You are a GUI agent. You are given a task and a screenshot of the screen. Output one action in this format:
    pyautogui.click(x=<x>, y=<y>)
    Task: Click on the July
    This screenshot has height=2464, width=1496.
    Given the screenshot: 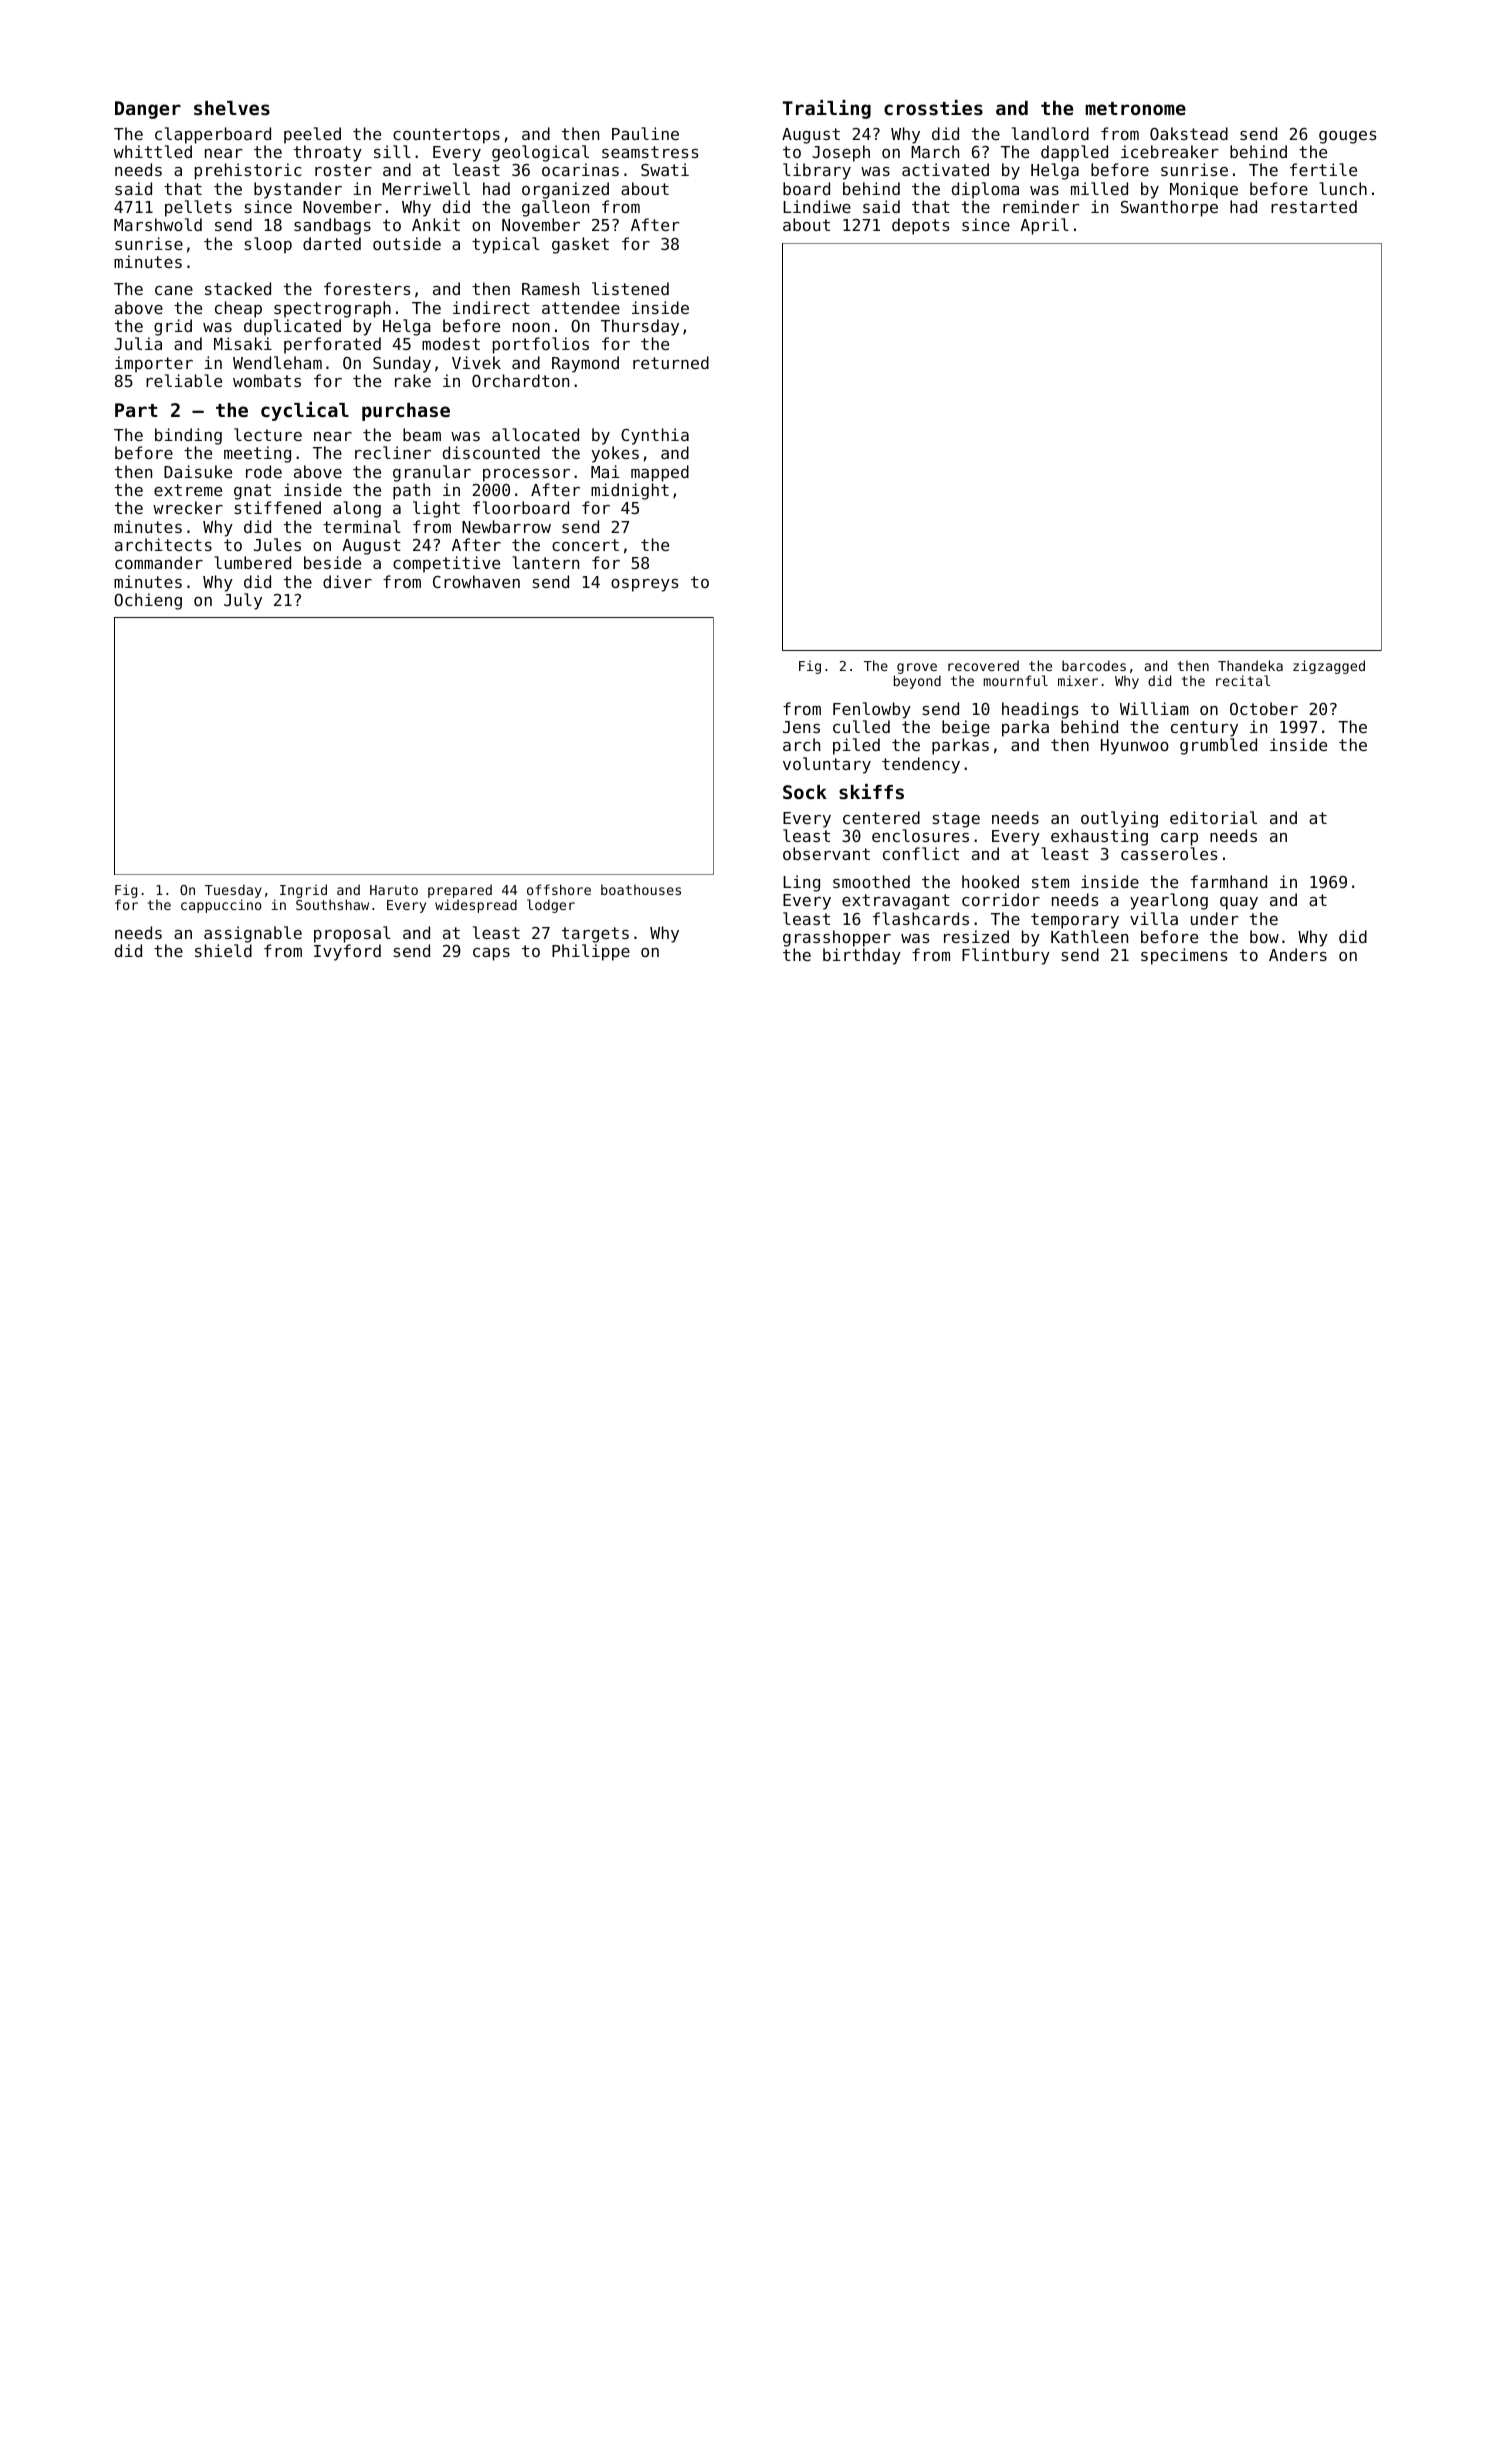 What is the action you would take?
    pyautogui.click(x=243, y=601)
